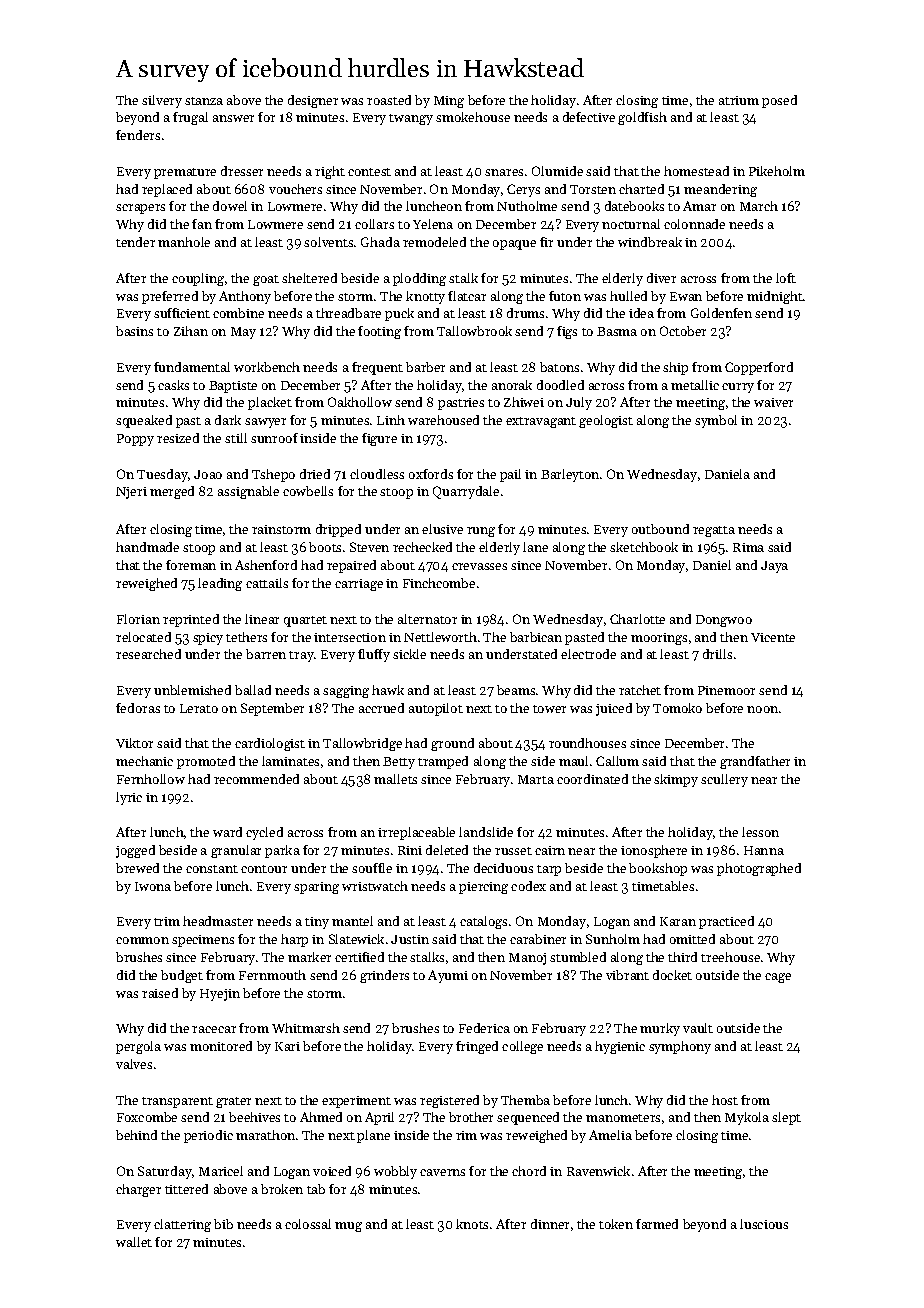 The height and width of the screenshot is (1308, 924). I want to click on squeaked, so click(144, 421).
